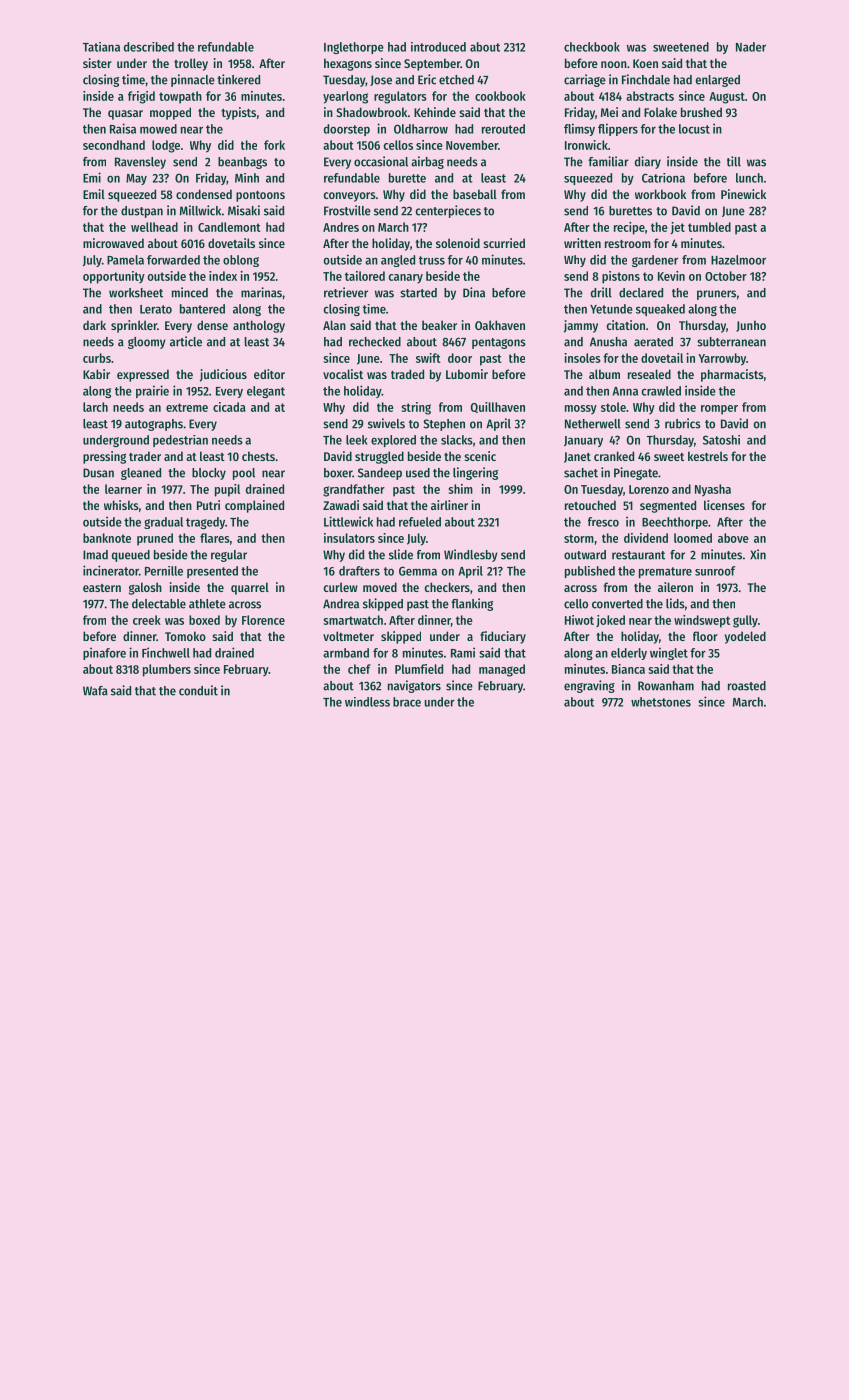 The image size is (849, 1400). I want to click on Inglethorpe, so click(354, 48).
